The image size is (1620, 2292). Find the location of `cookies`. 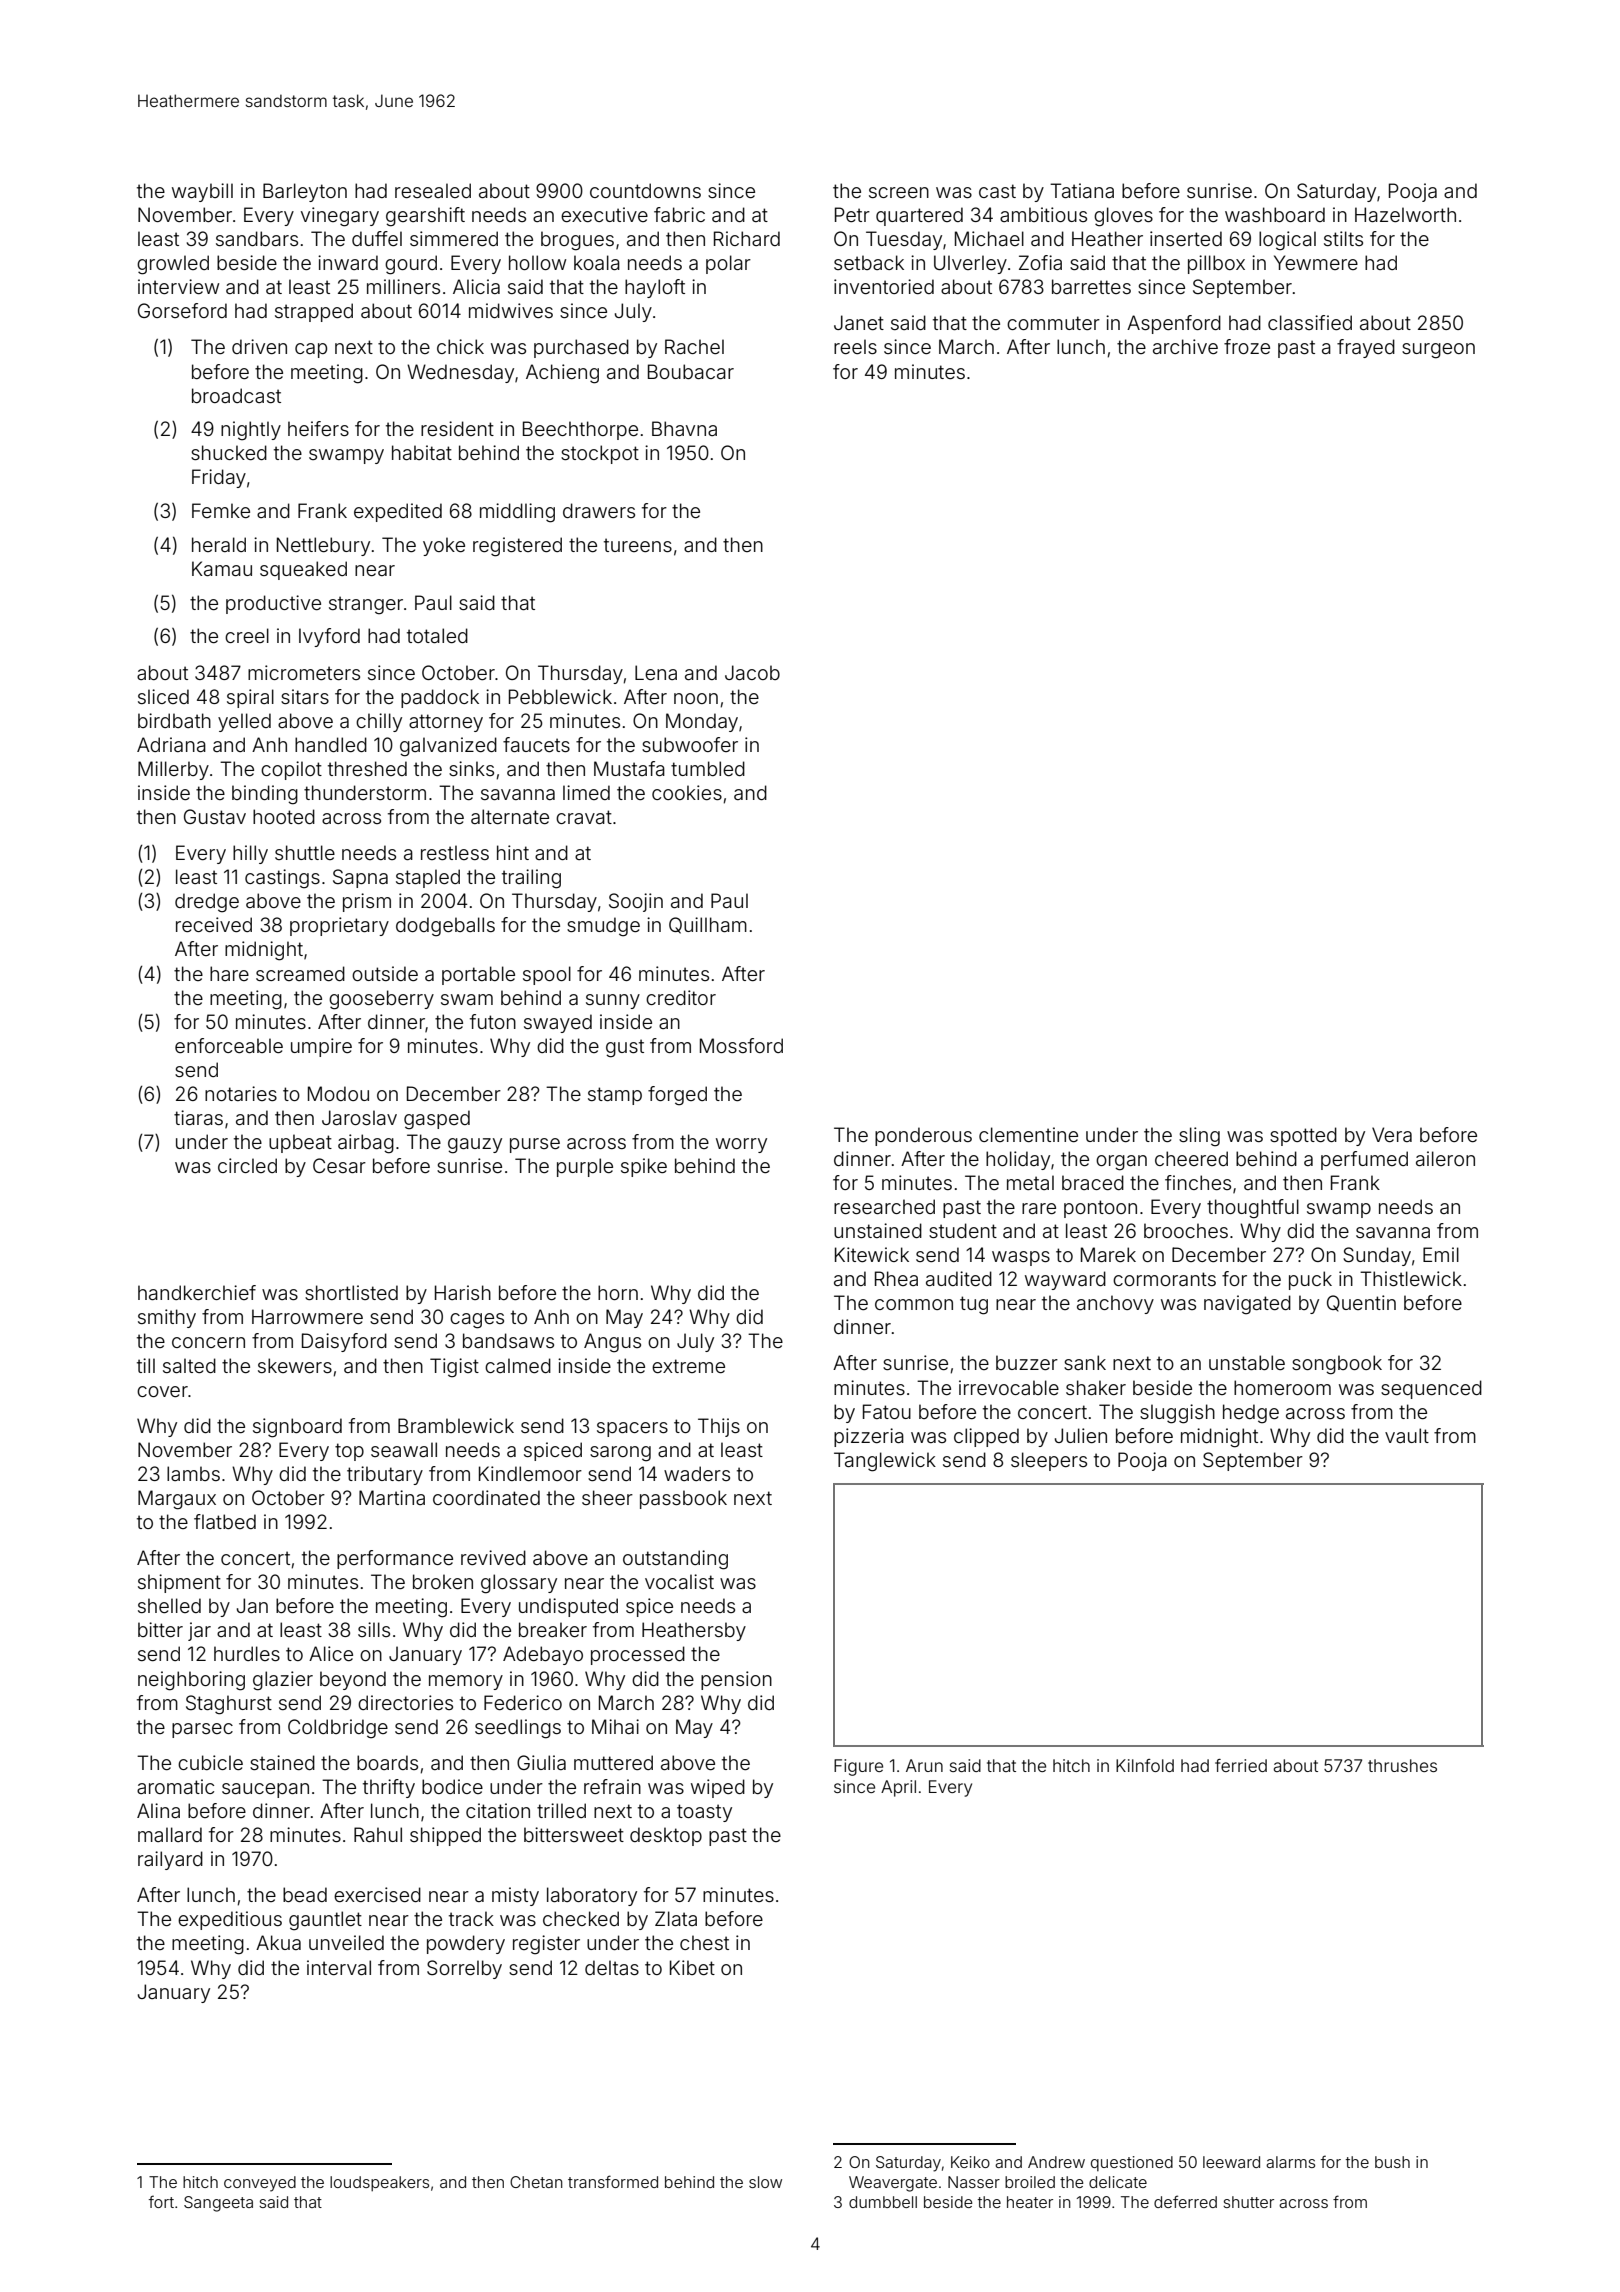

cookies is located at coordinates (687, 792).
